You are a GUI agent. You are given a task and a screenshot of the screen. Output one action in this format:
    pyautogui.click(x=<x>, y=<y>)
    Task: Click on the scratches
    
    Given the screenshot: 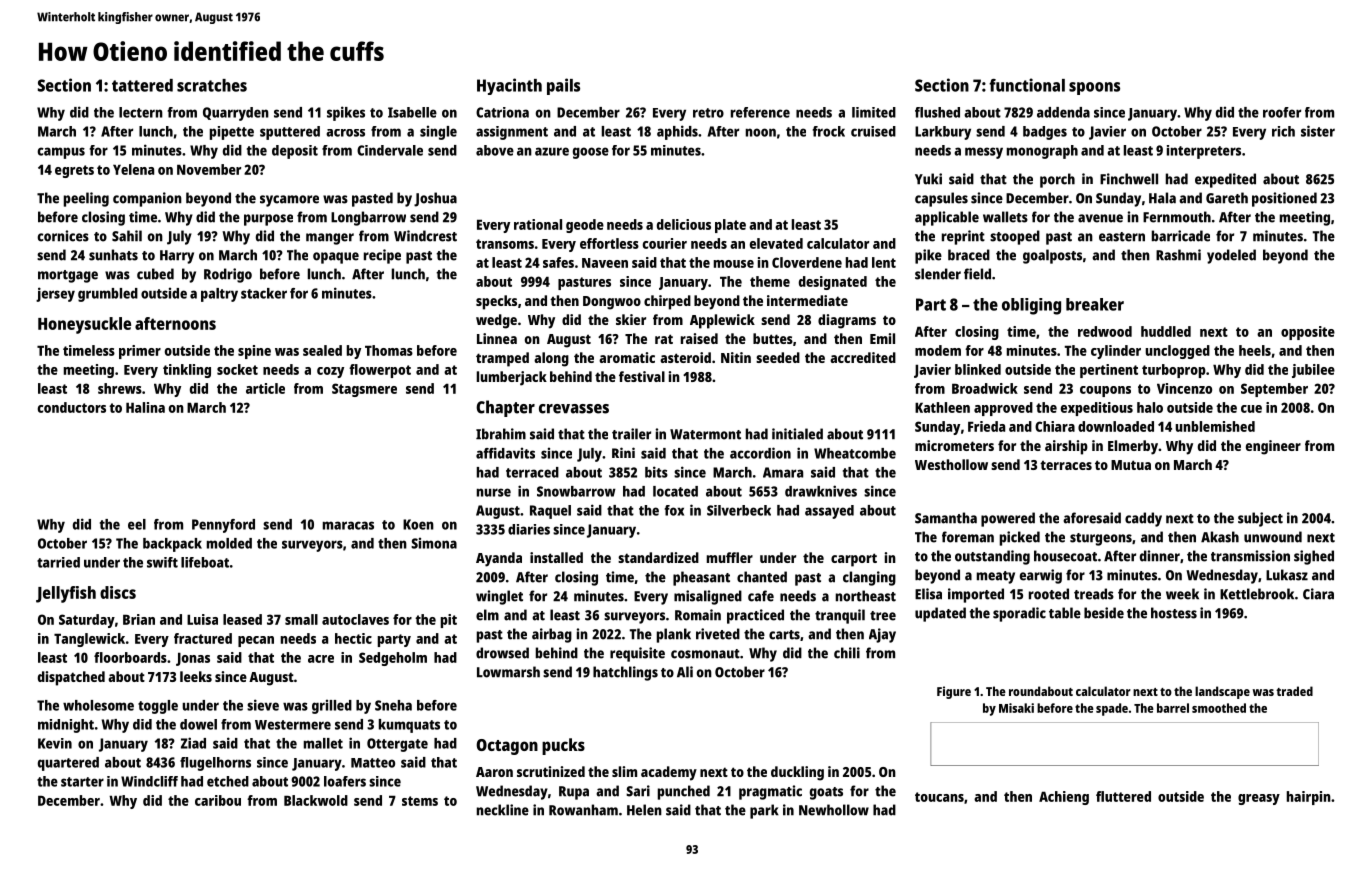 What is the action you would take?
    pyautogui.click(x=212, y=85)
